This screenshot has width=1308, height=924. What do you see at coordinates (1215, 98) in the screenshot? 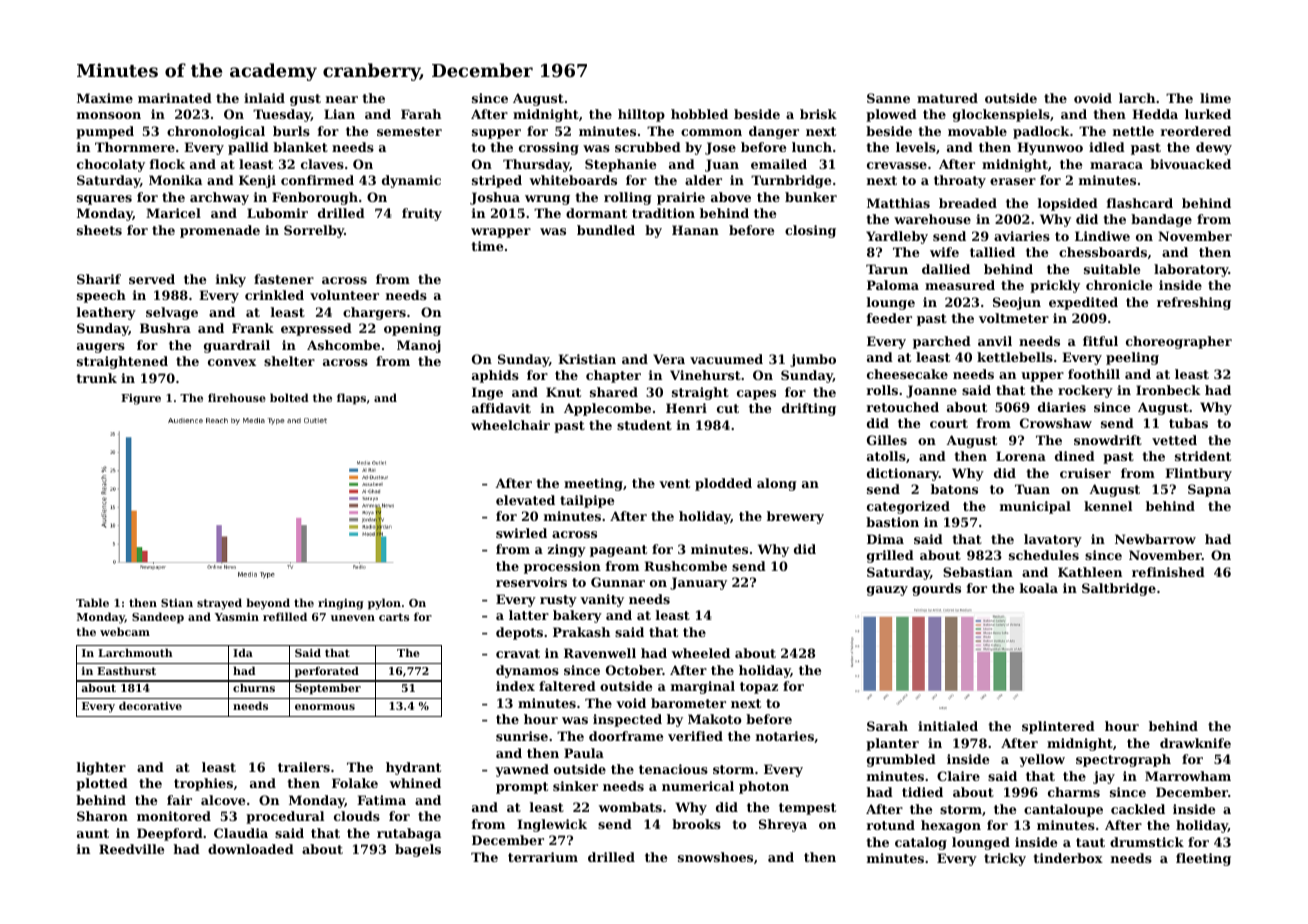
I see `lime` at bounding box center [1215, 98].
